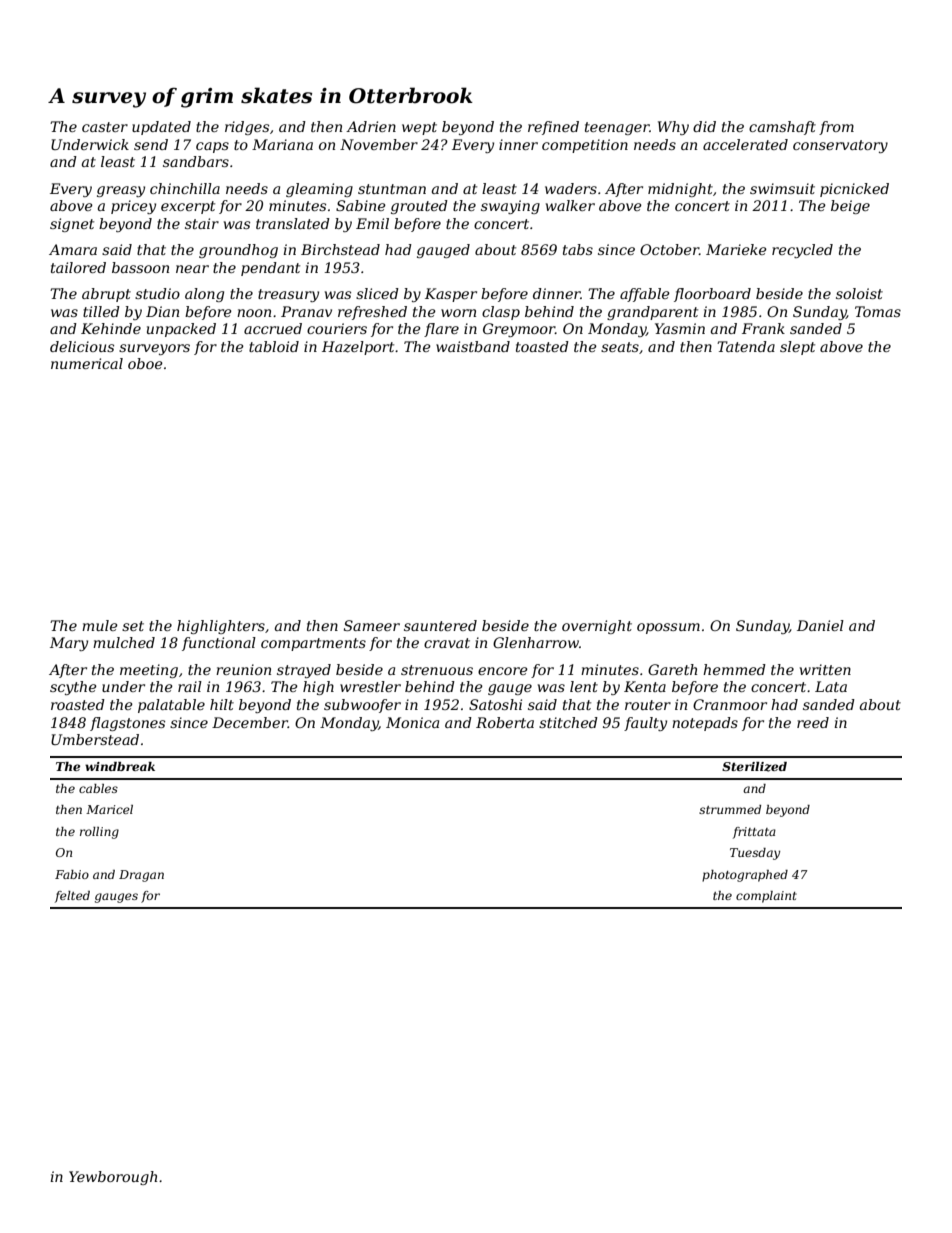  I want to click on strummed, so click(730, 809).
